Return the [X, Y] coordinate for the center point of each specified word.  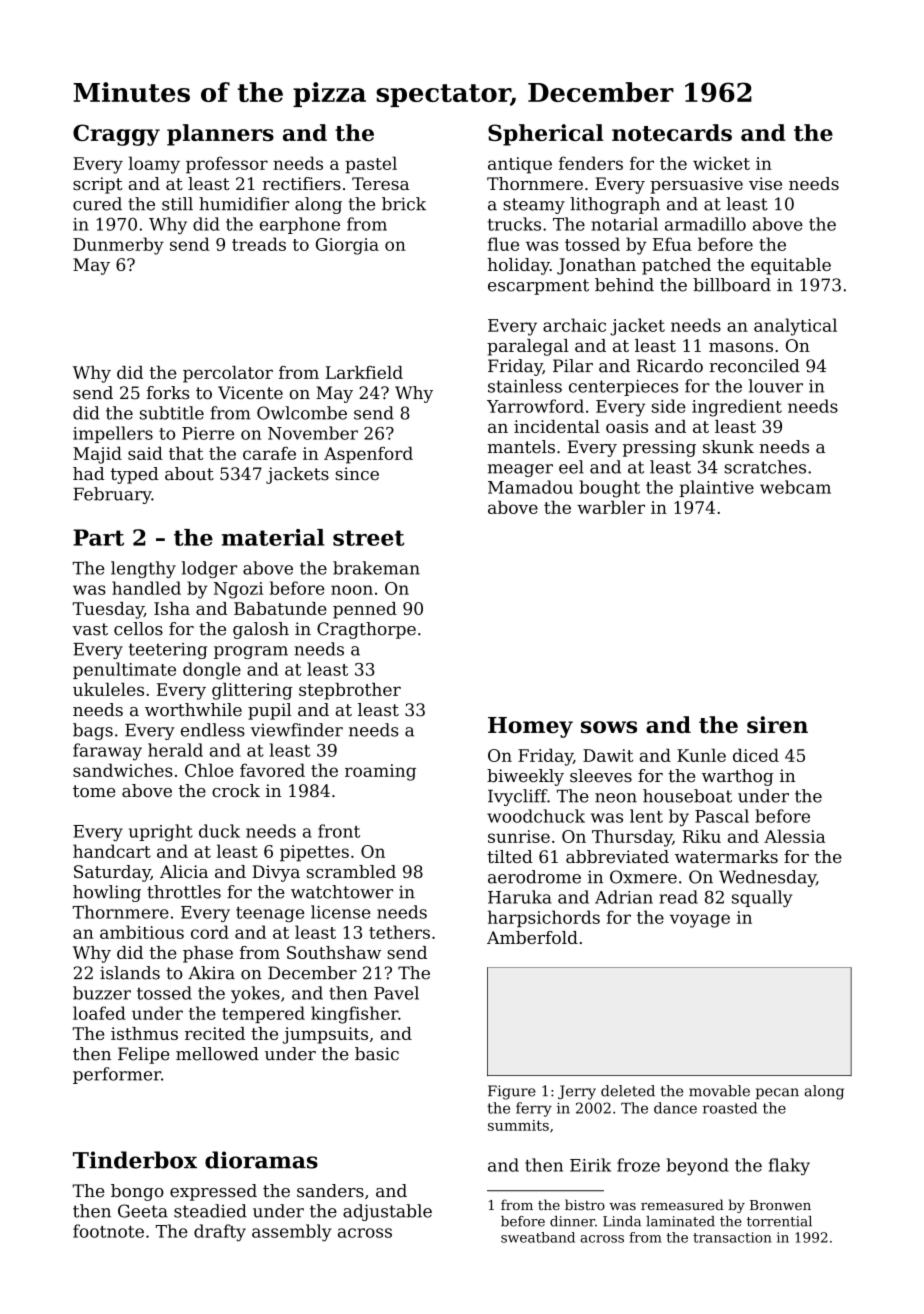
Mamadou [530, 487]
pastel [371, 165]
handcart [112, 851]
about [189, 474]
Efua [672, 244]
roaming [380, 772]
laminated [680, 1221]
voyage [700, 921]
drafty [220, 1233]
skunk [728, 447]
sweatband [538, 1237]
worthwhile [193, 710]
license [341, 912]
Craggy [116, 135]
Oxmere [643, 877]
